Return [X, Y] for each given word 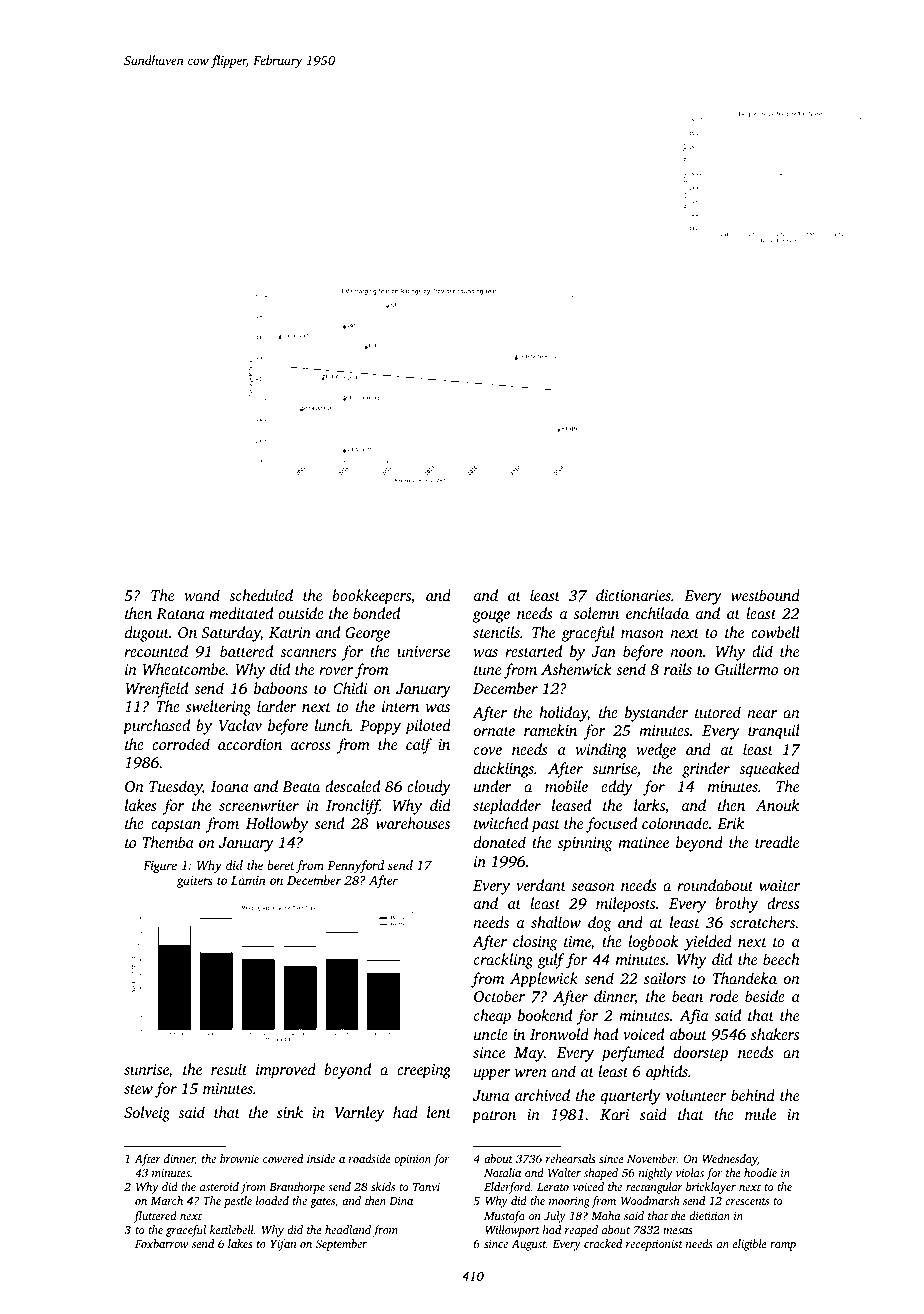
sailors [665, 978]
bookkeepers [371, 597]
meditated [241, 613]
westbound [765, 595]
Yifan [283, 1245]
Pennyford [355, 866]
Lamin [248, 880]
